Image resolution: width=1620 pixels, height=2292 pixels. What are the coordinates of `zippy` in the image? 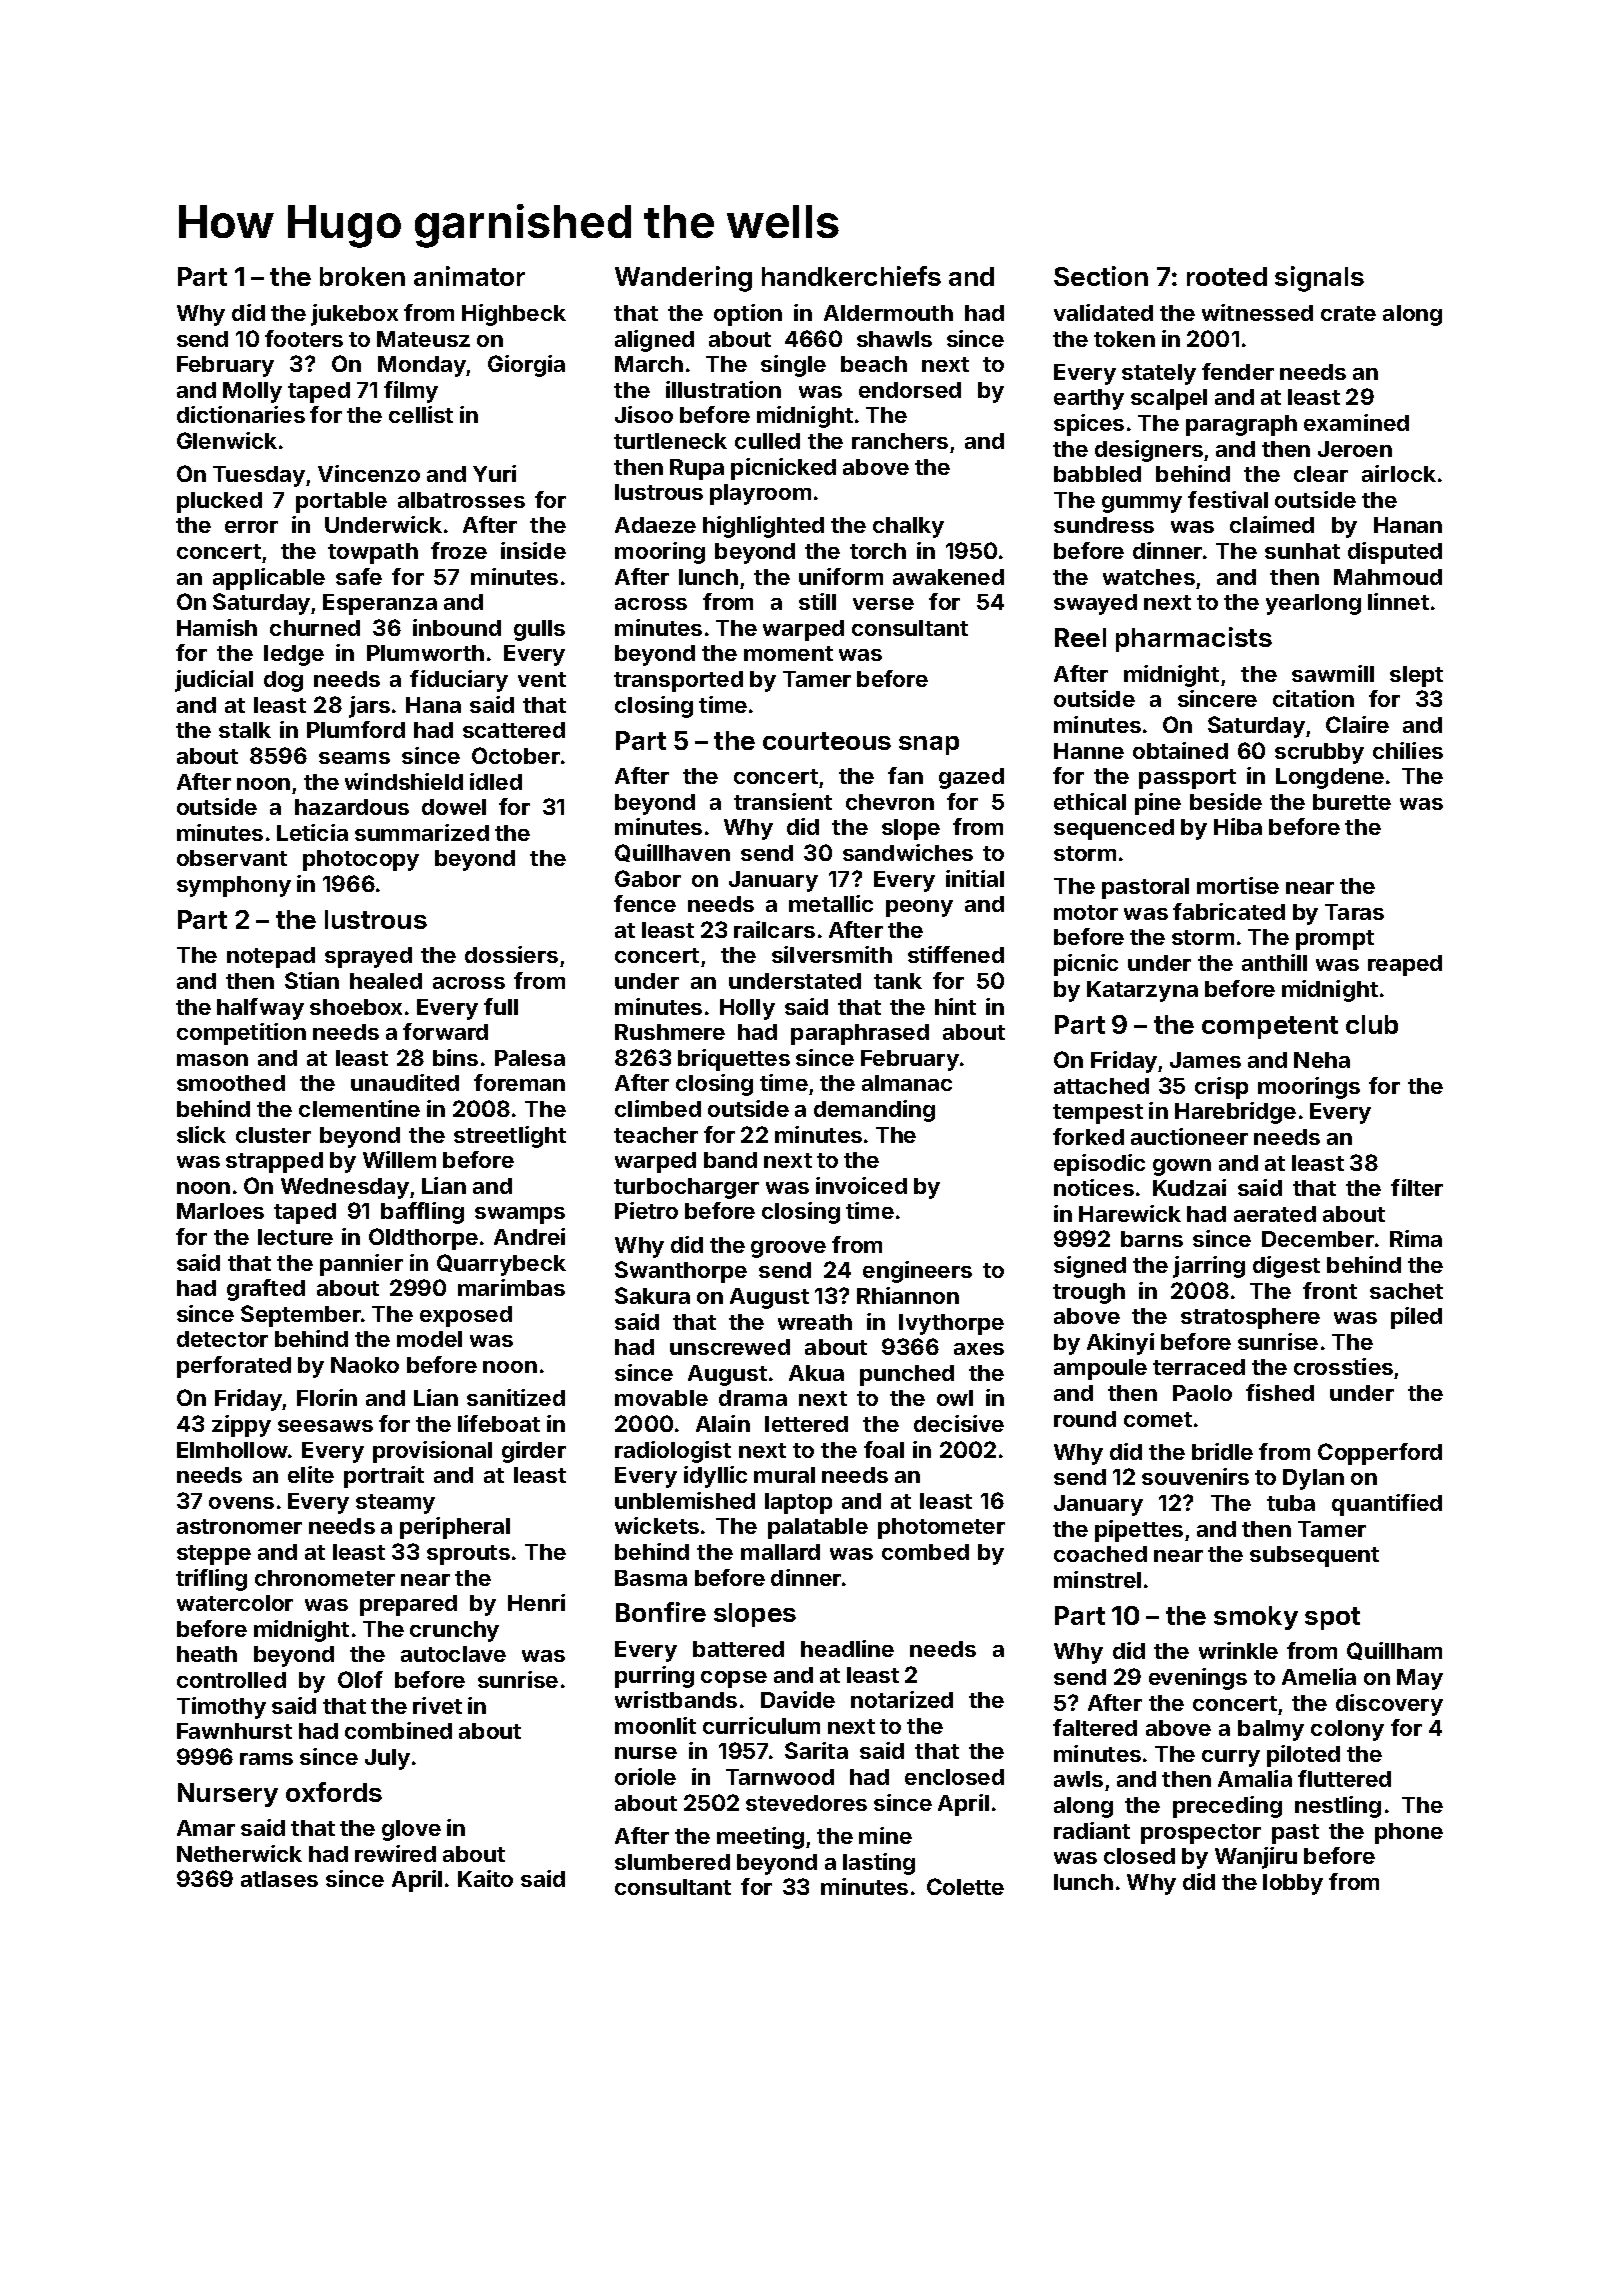 It's located at (241, 1426).
